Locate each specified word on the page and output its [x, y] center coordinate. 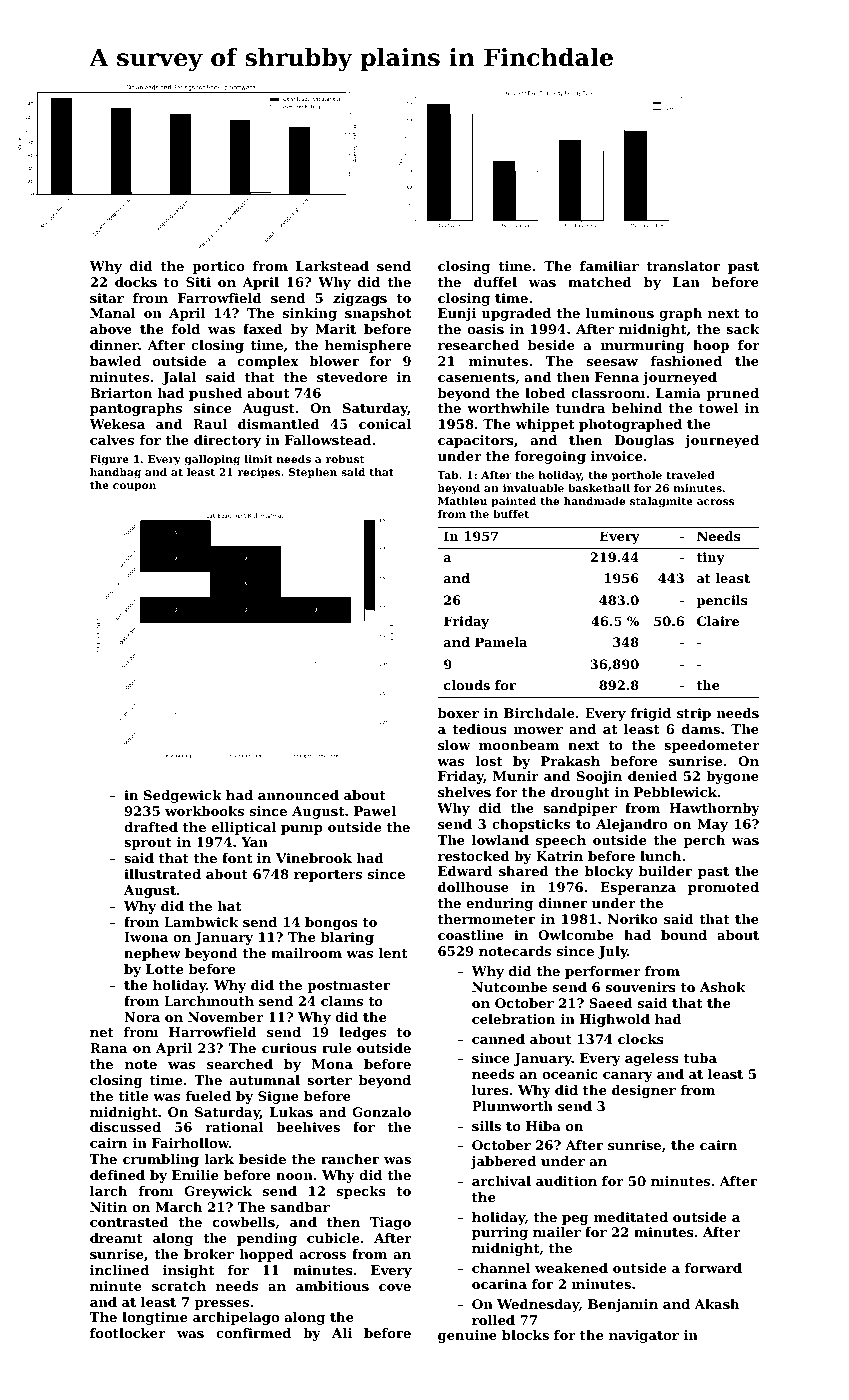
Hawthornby [714, 809]
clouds [467, 685]
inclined [119, 1270]
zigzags [360, 299]
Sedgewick [183, 796]
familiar [609, 266]
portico [218, 267]
